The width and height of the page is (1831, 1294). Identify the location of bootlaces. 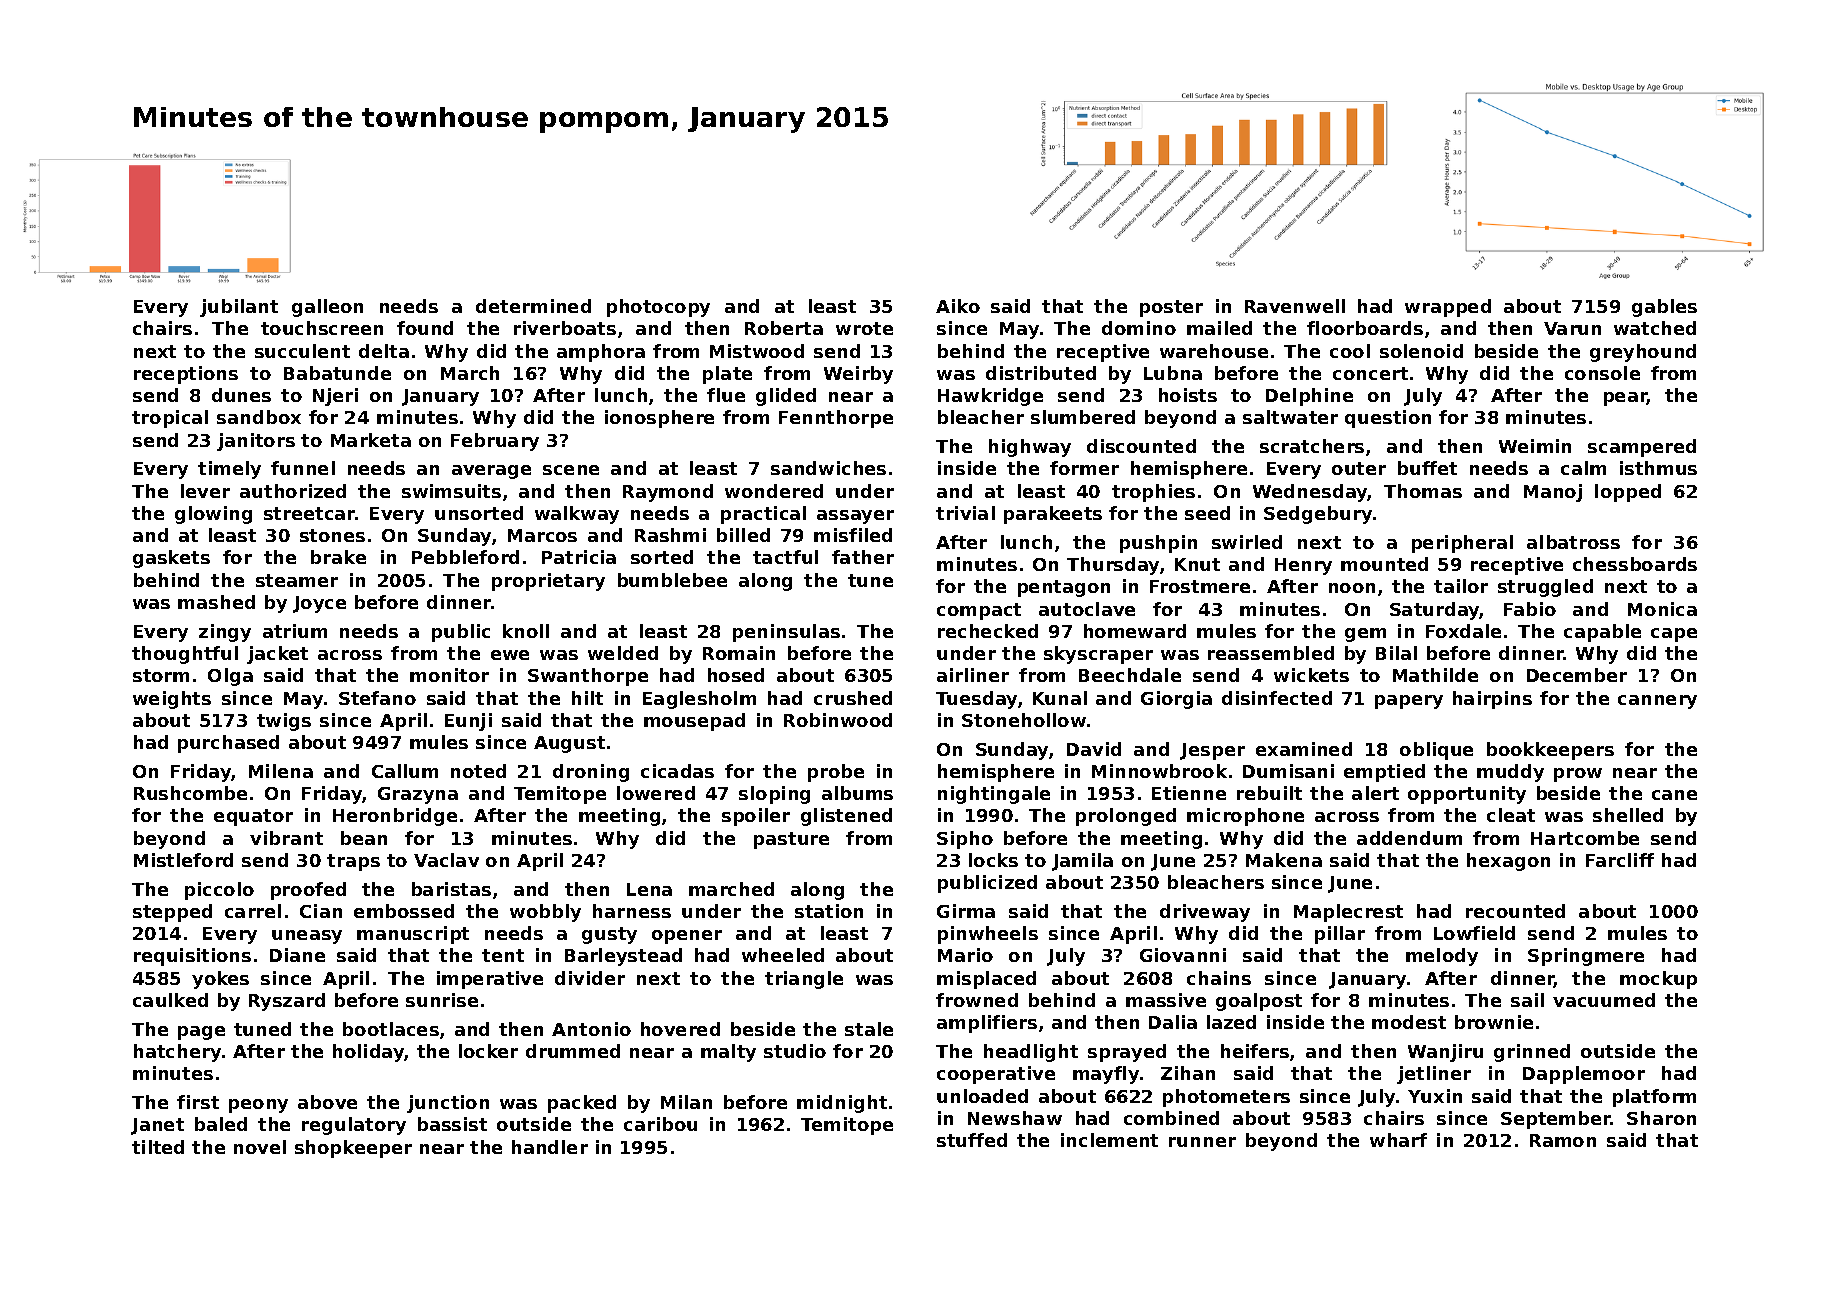
(391, 1029).
